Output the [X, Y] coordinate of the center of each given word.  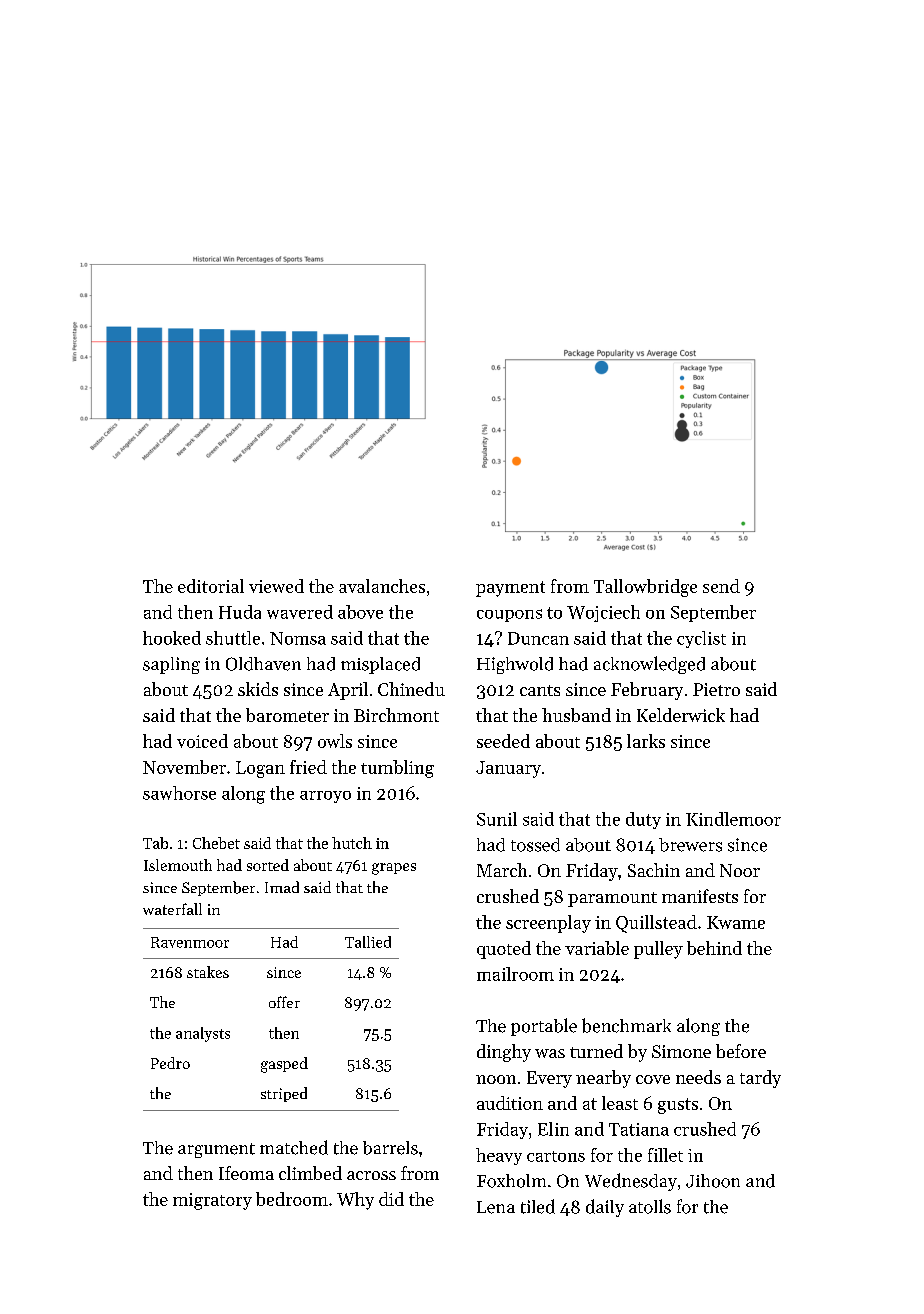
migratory [212, 1201]
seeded [503, 741]
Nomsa [298, 638]
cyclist [701, 639]
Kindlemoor [733, 819]
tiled [538, 1206]
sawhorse [179, 793]
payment [510, 589]
